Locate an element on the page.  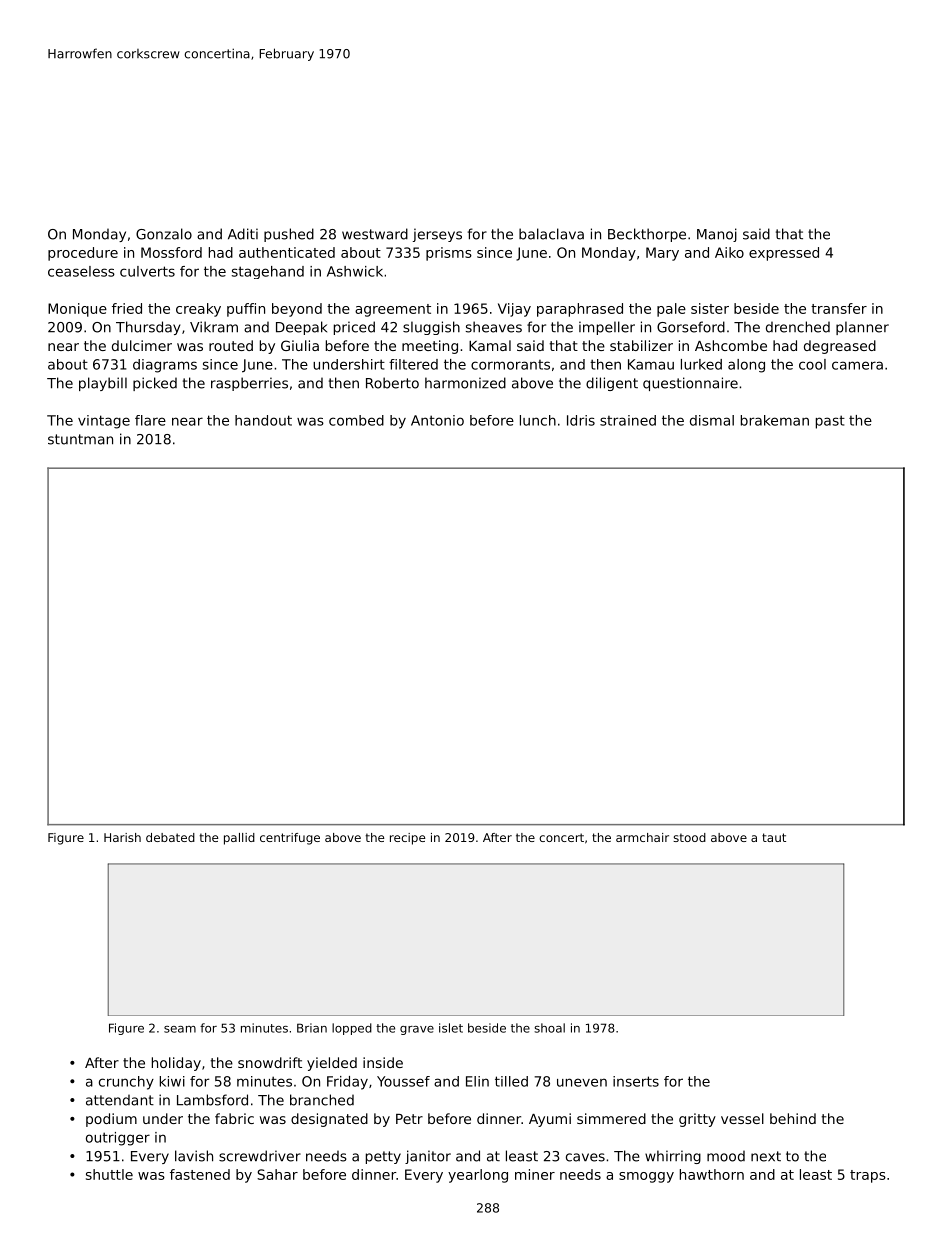
stood is located at coordinates (689, 837).
